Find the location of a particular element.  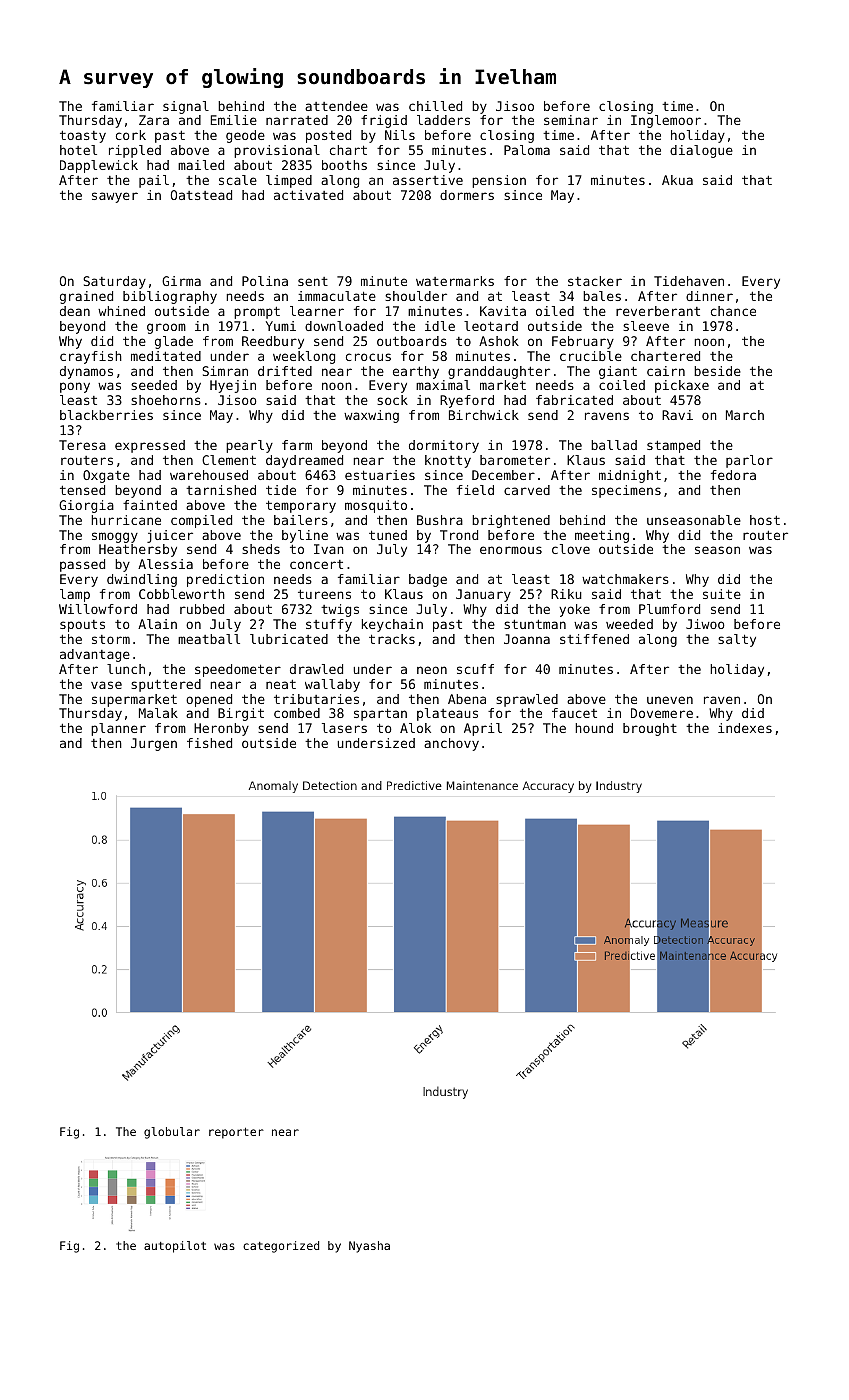

brought is located at coordinates (650, 729).
